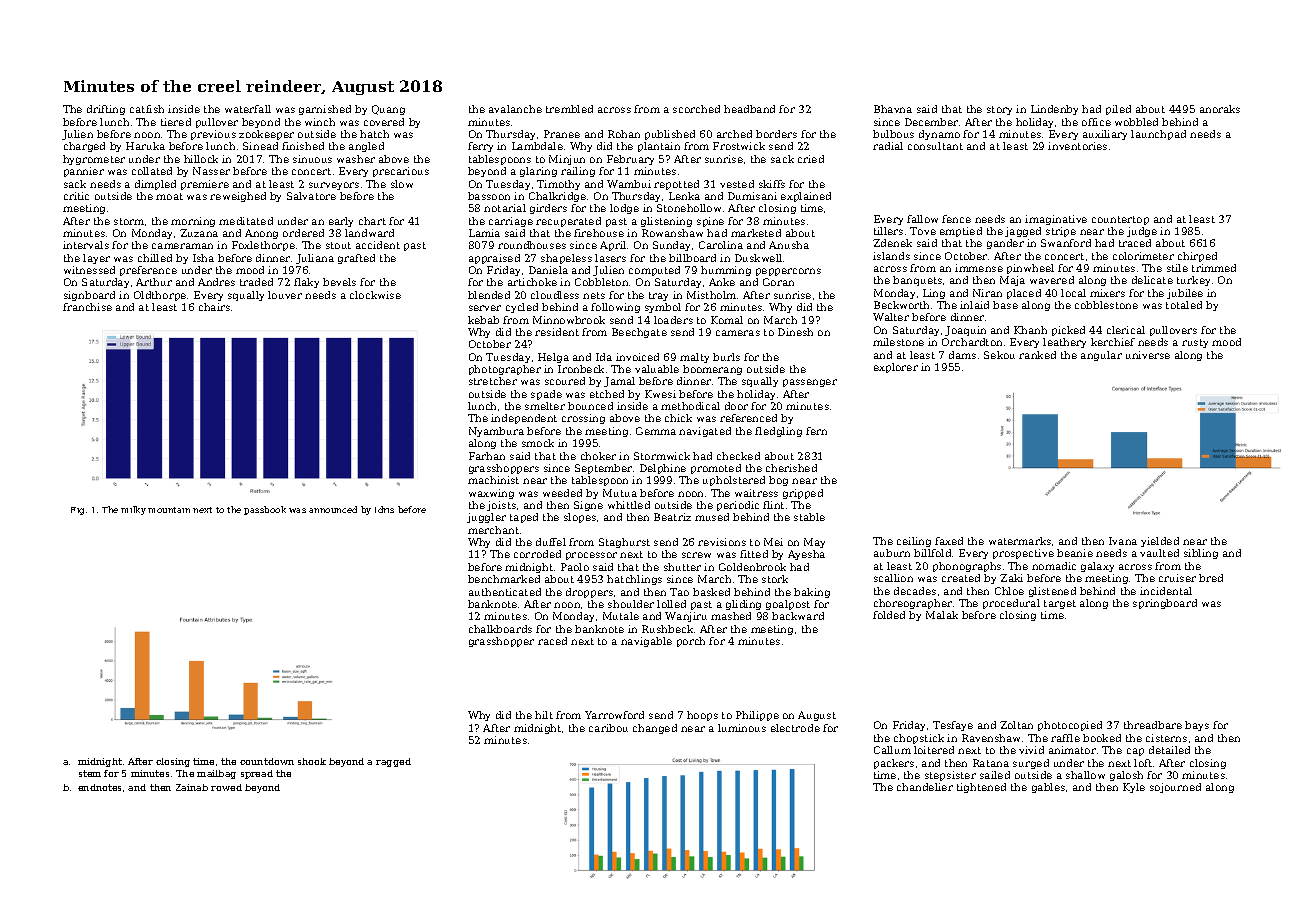 The image size is (1308, 924). Describe the element at coordinates (205, 185) in the screenshot. I see `premiere` at that location.
